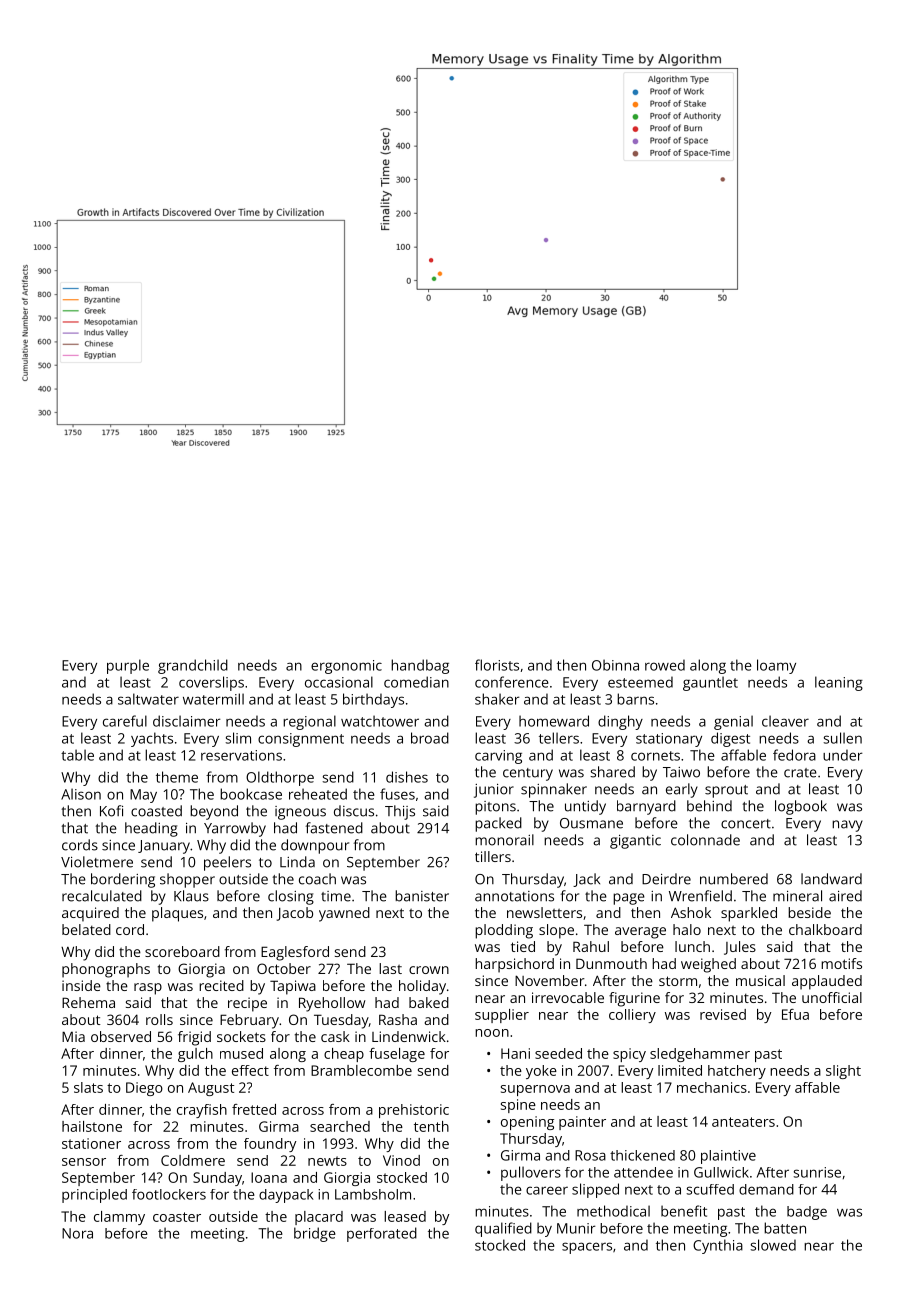 Image resolution: width=924 pixels, height=1308 pixels. What do you see at coordinates (177, 1217) in the document?
I see `coaster` at bounding box center [177, 1217].
